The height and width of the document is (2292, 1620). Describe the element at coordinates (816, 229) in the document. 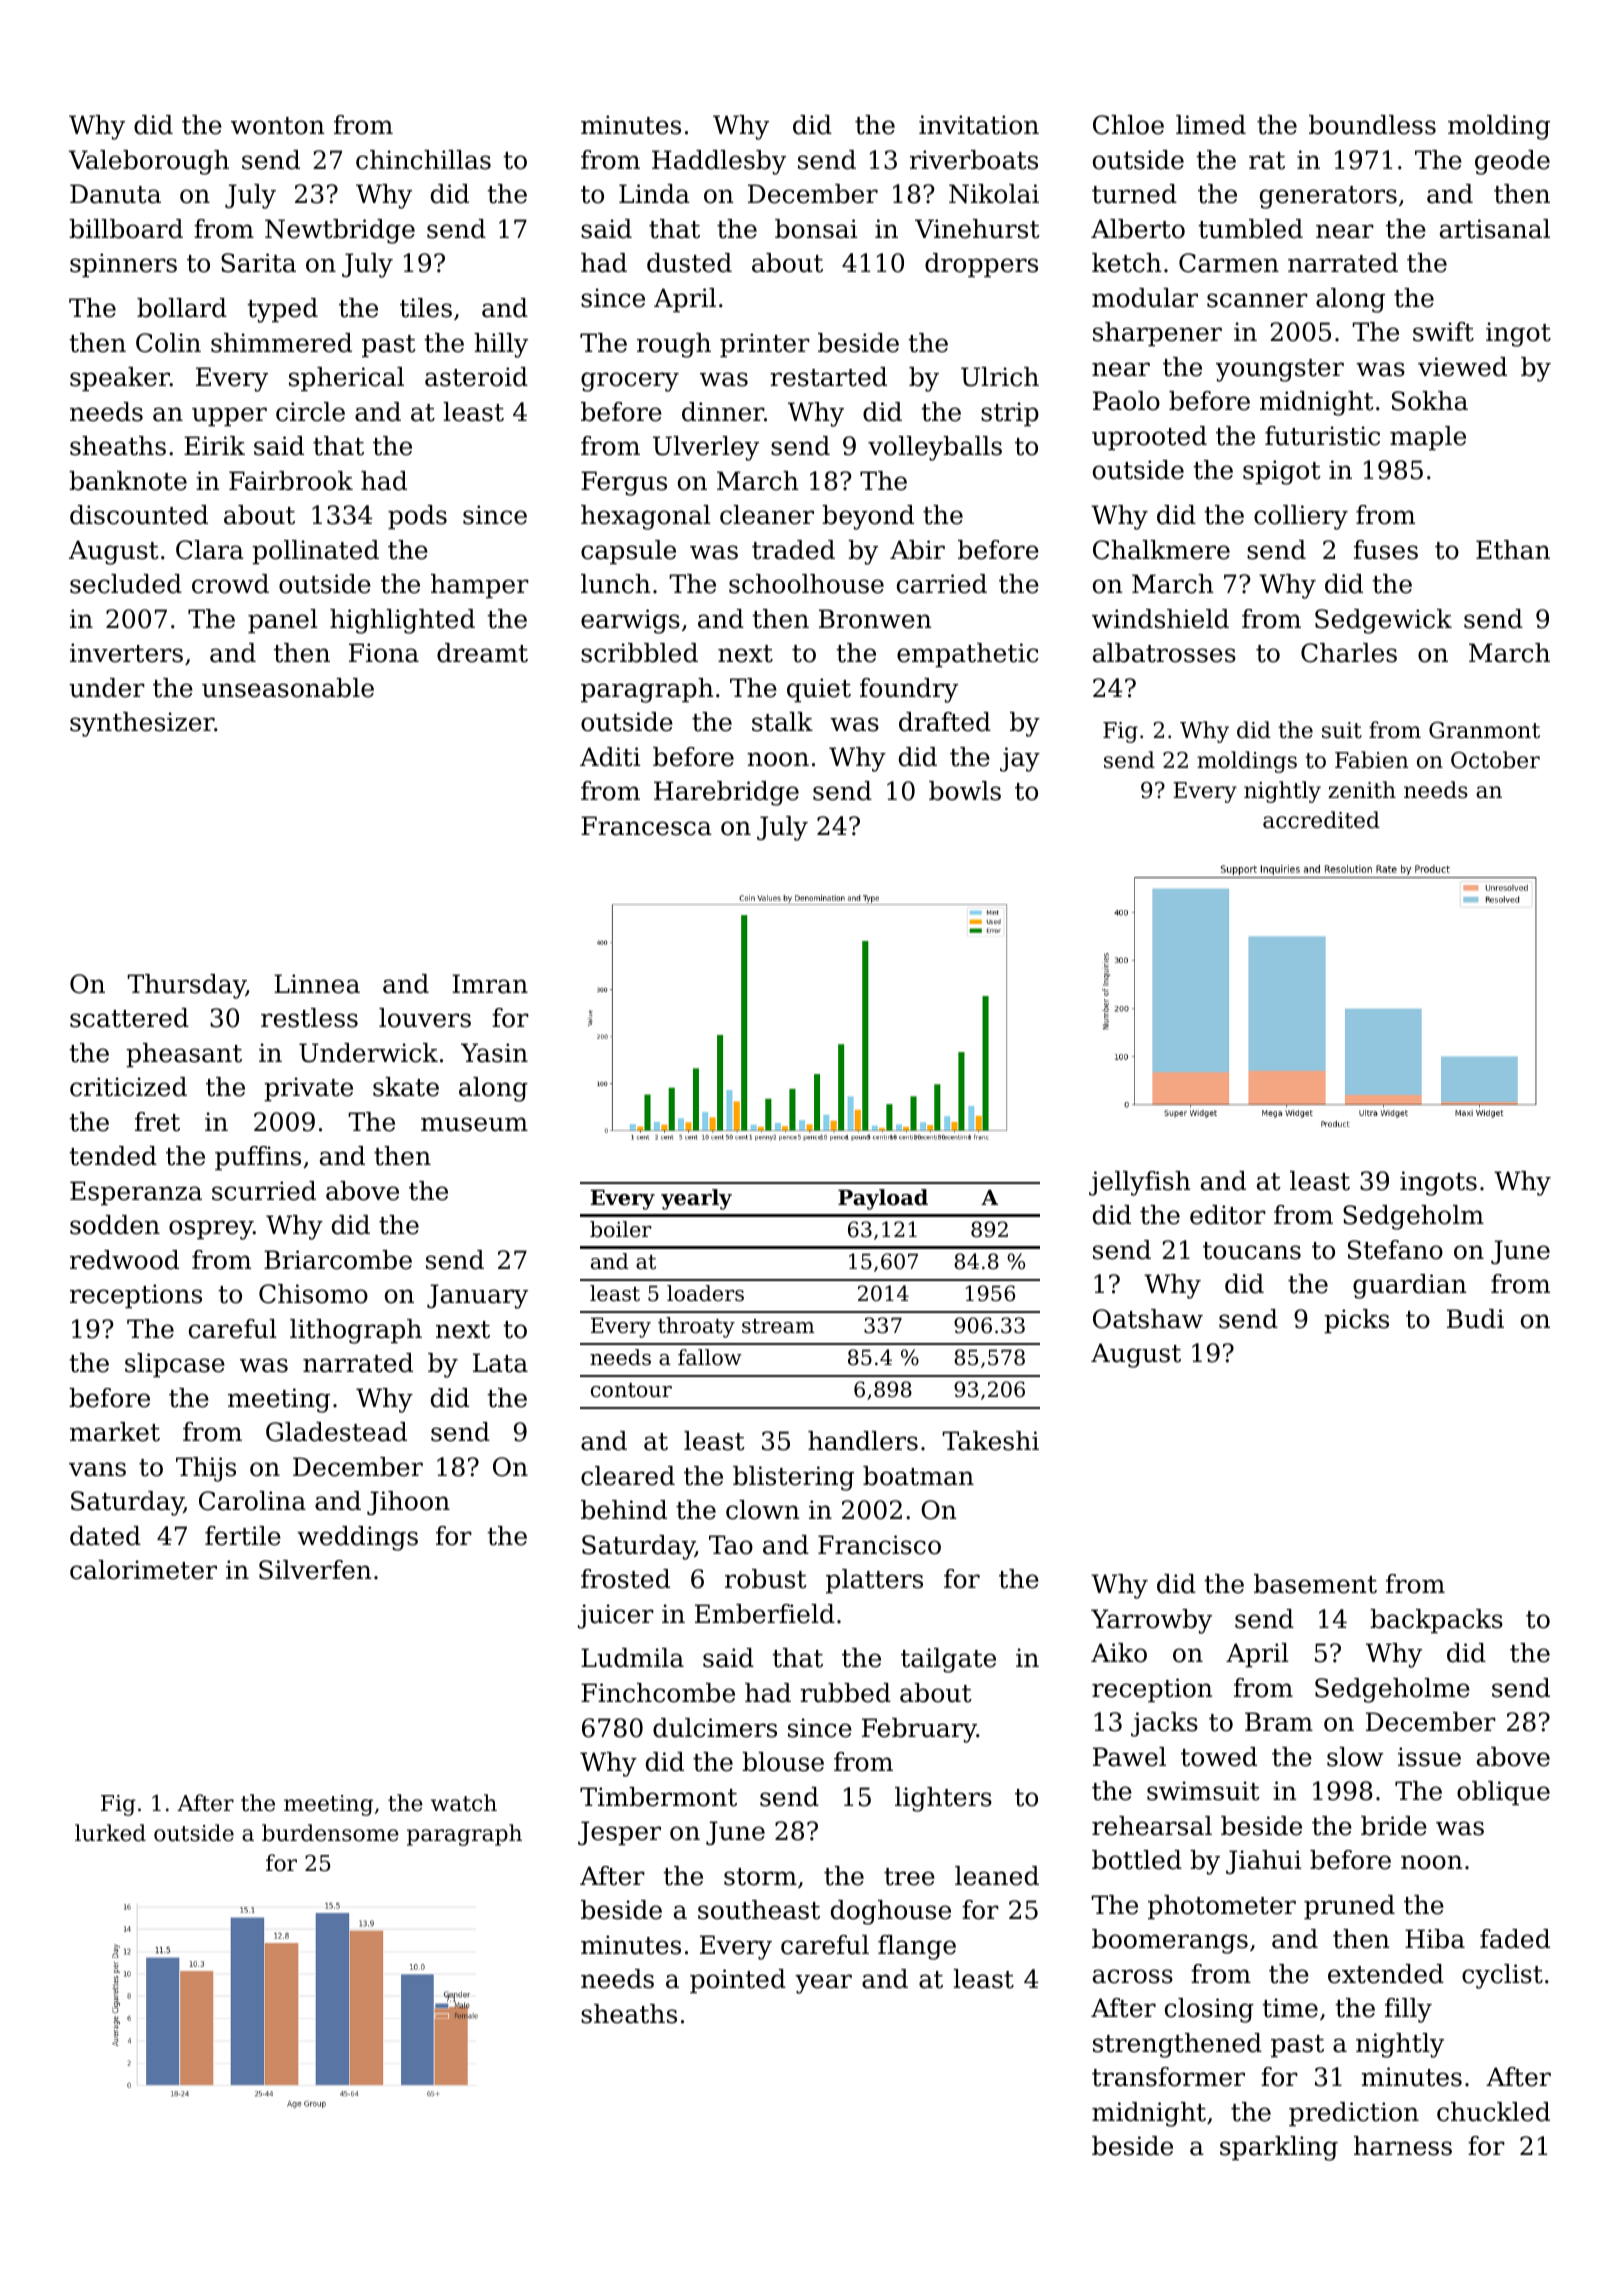

I see `bonsai` at that location.
